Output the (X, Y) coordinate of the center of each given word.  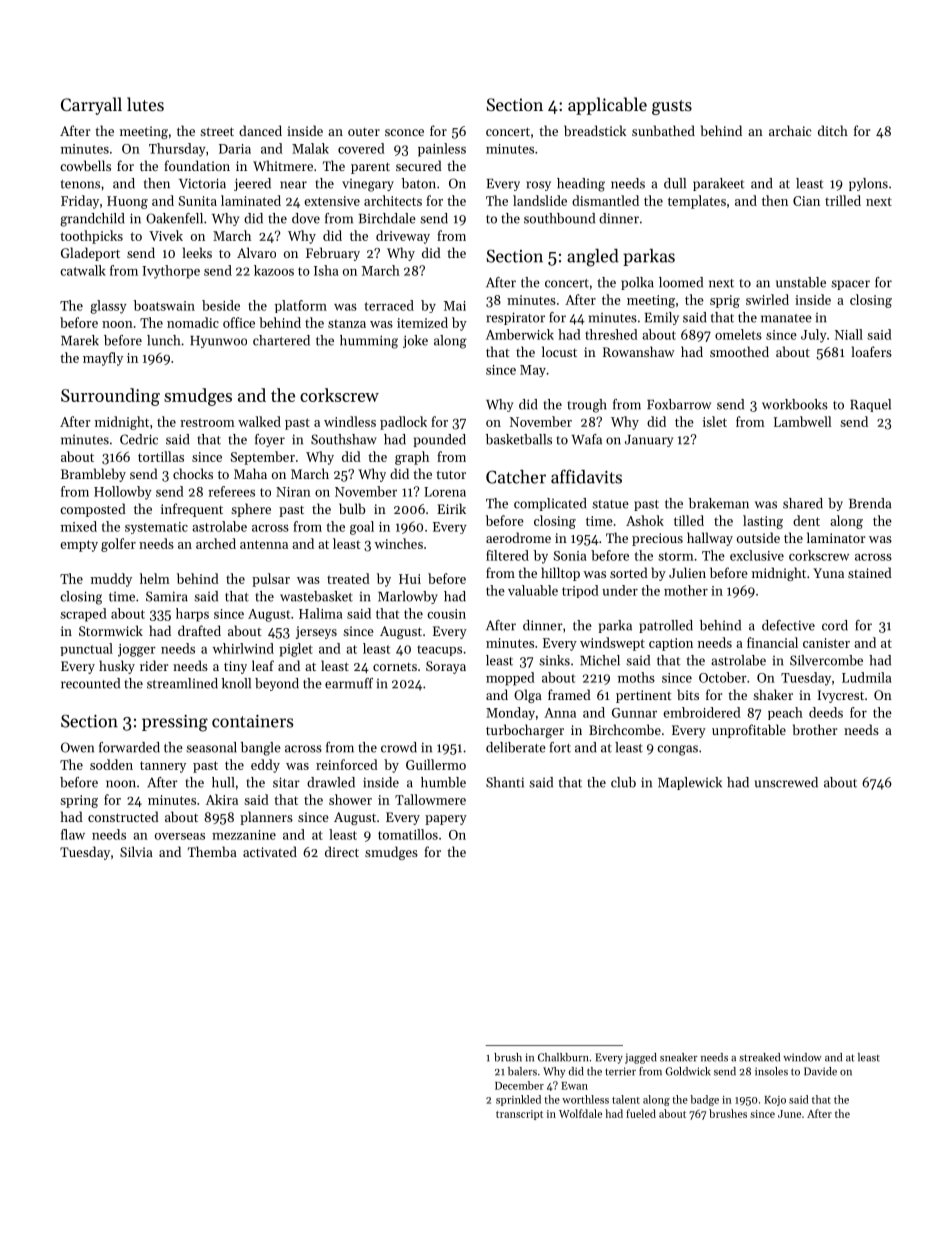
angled (592, 258)
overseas (180, 836)
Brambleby (93, 475)
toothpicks (91, 237)
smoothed (739, 351)
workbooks (795, 404)
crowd (399, 747)
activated (270, 851)
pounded (440, 440)
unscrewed (786, 782)
